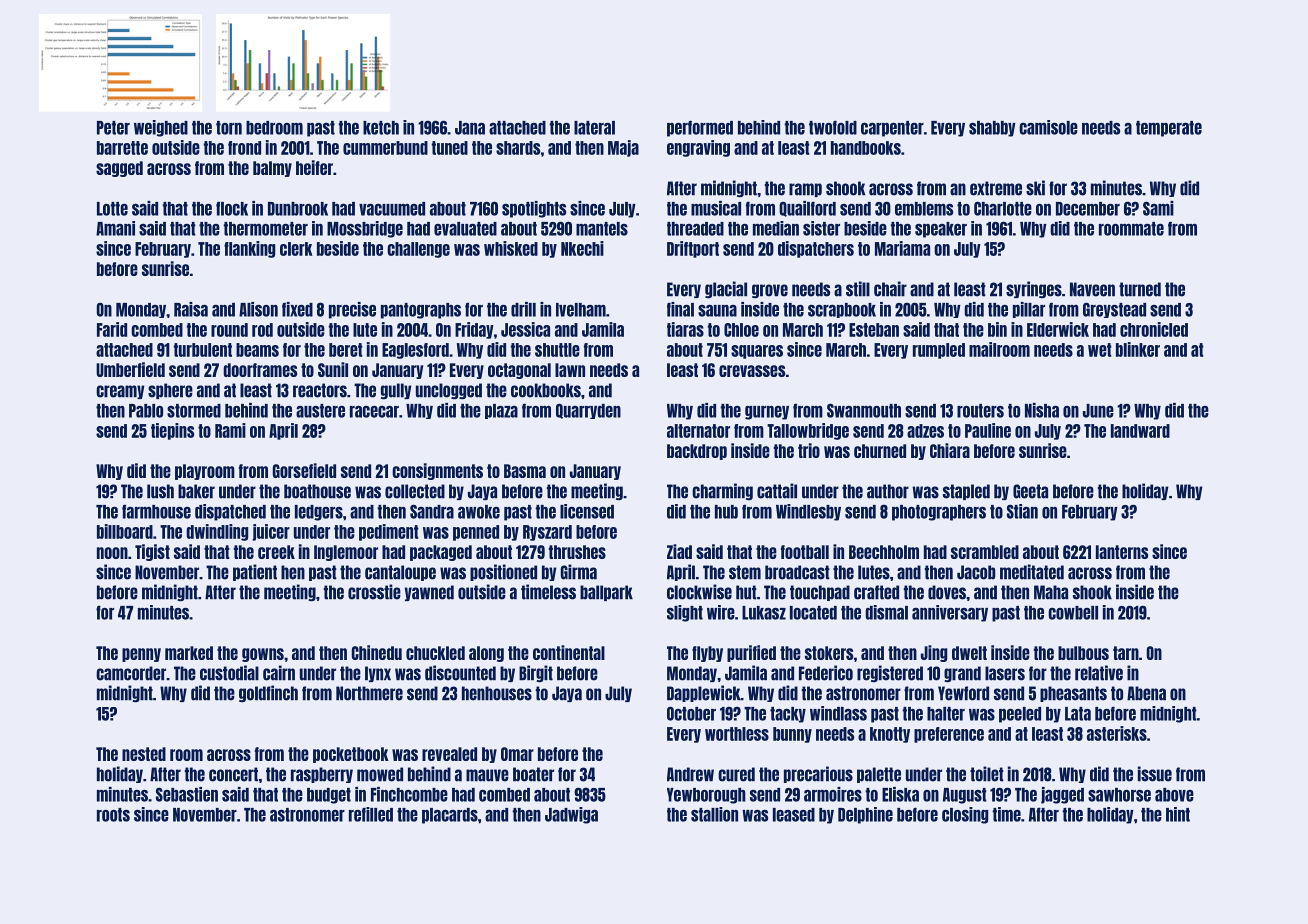  Describe the element at coordinates (884, 552) in the screenshot. I see `Beechholm` at that location.
